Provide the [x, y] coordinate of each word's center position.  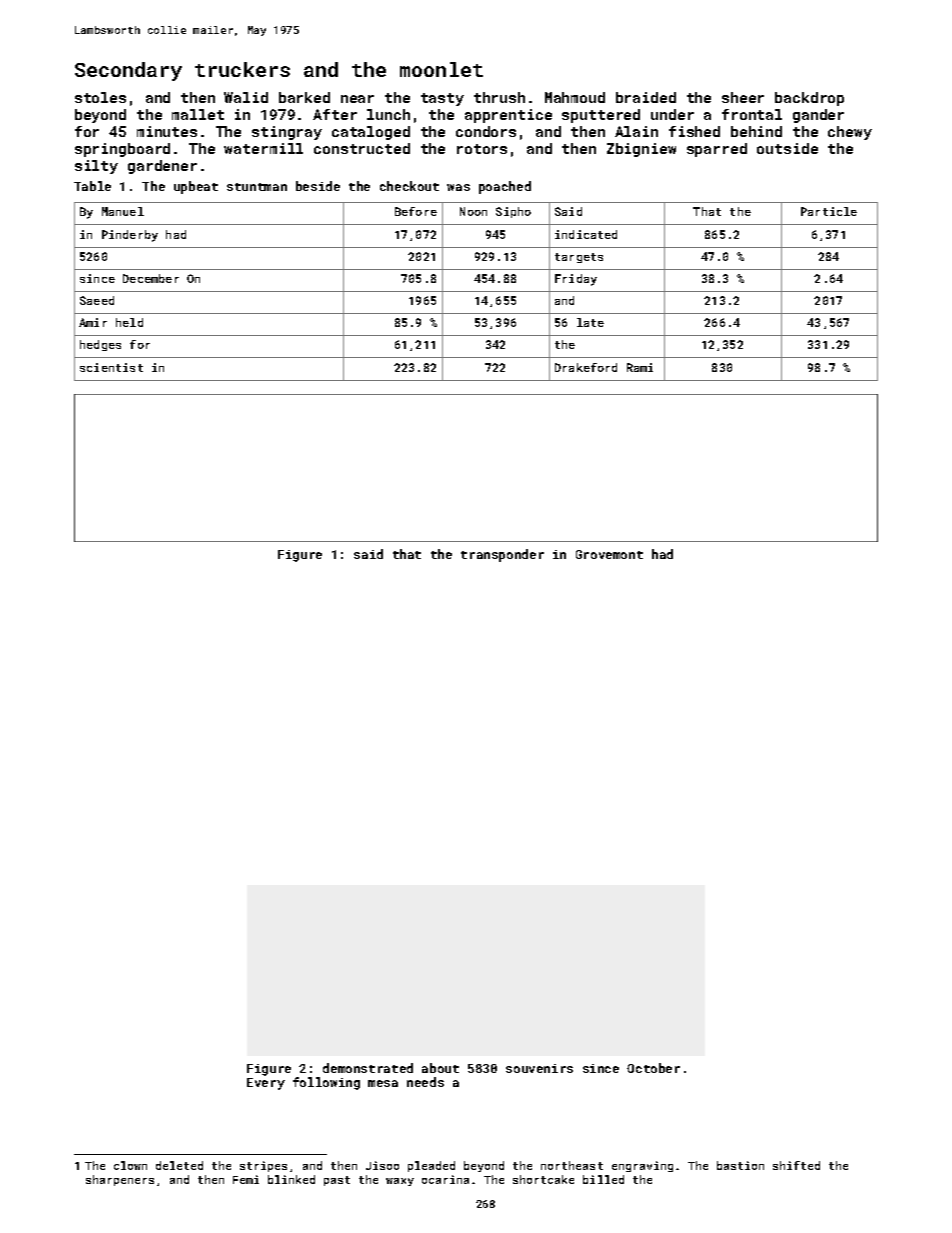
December [151, 278]
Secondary [128, 71]
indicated [586, 234]
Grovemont [609, 554]
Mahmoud [575, 97]
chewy [850, 133]
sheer [743, 97]
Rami [640, 367]
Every [266, 1084]
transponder [502, 555]
